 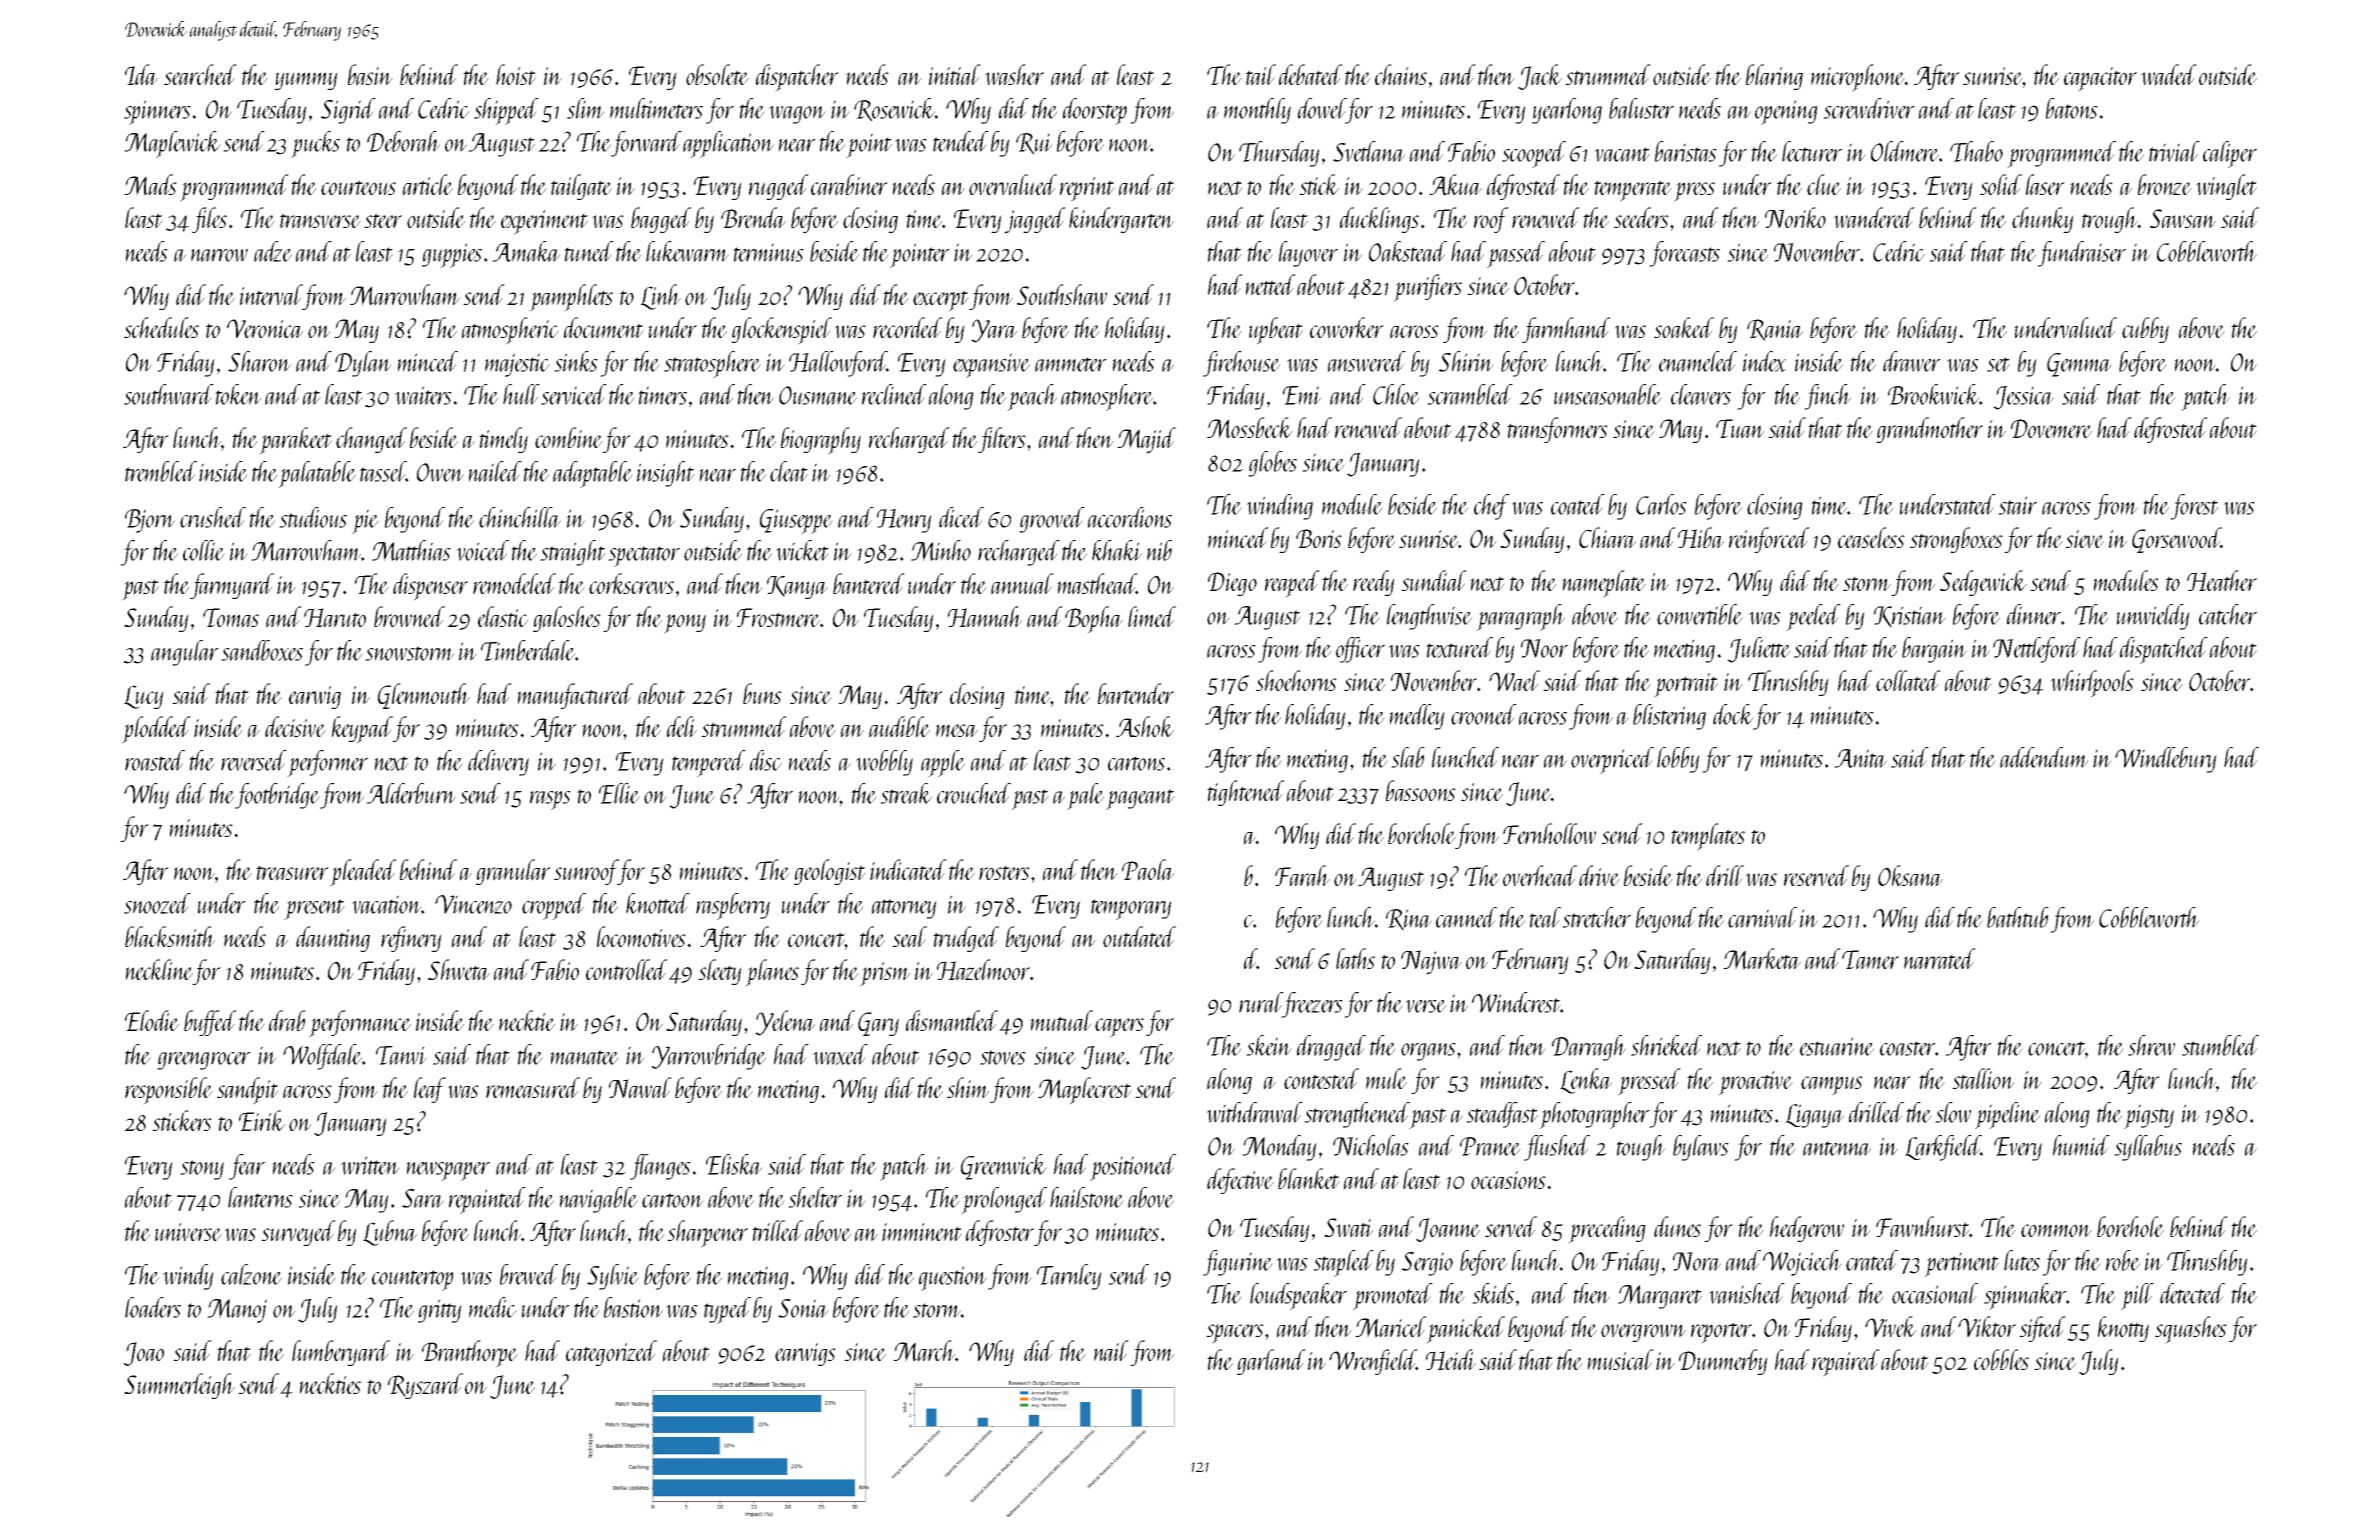 I want to click on excerpt, so click(x=941, y=301).
